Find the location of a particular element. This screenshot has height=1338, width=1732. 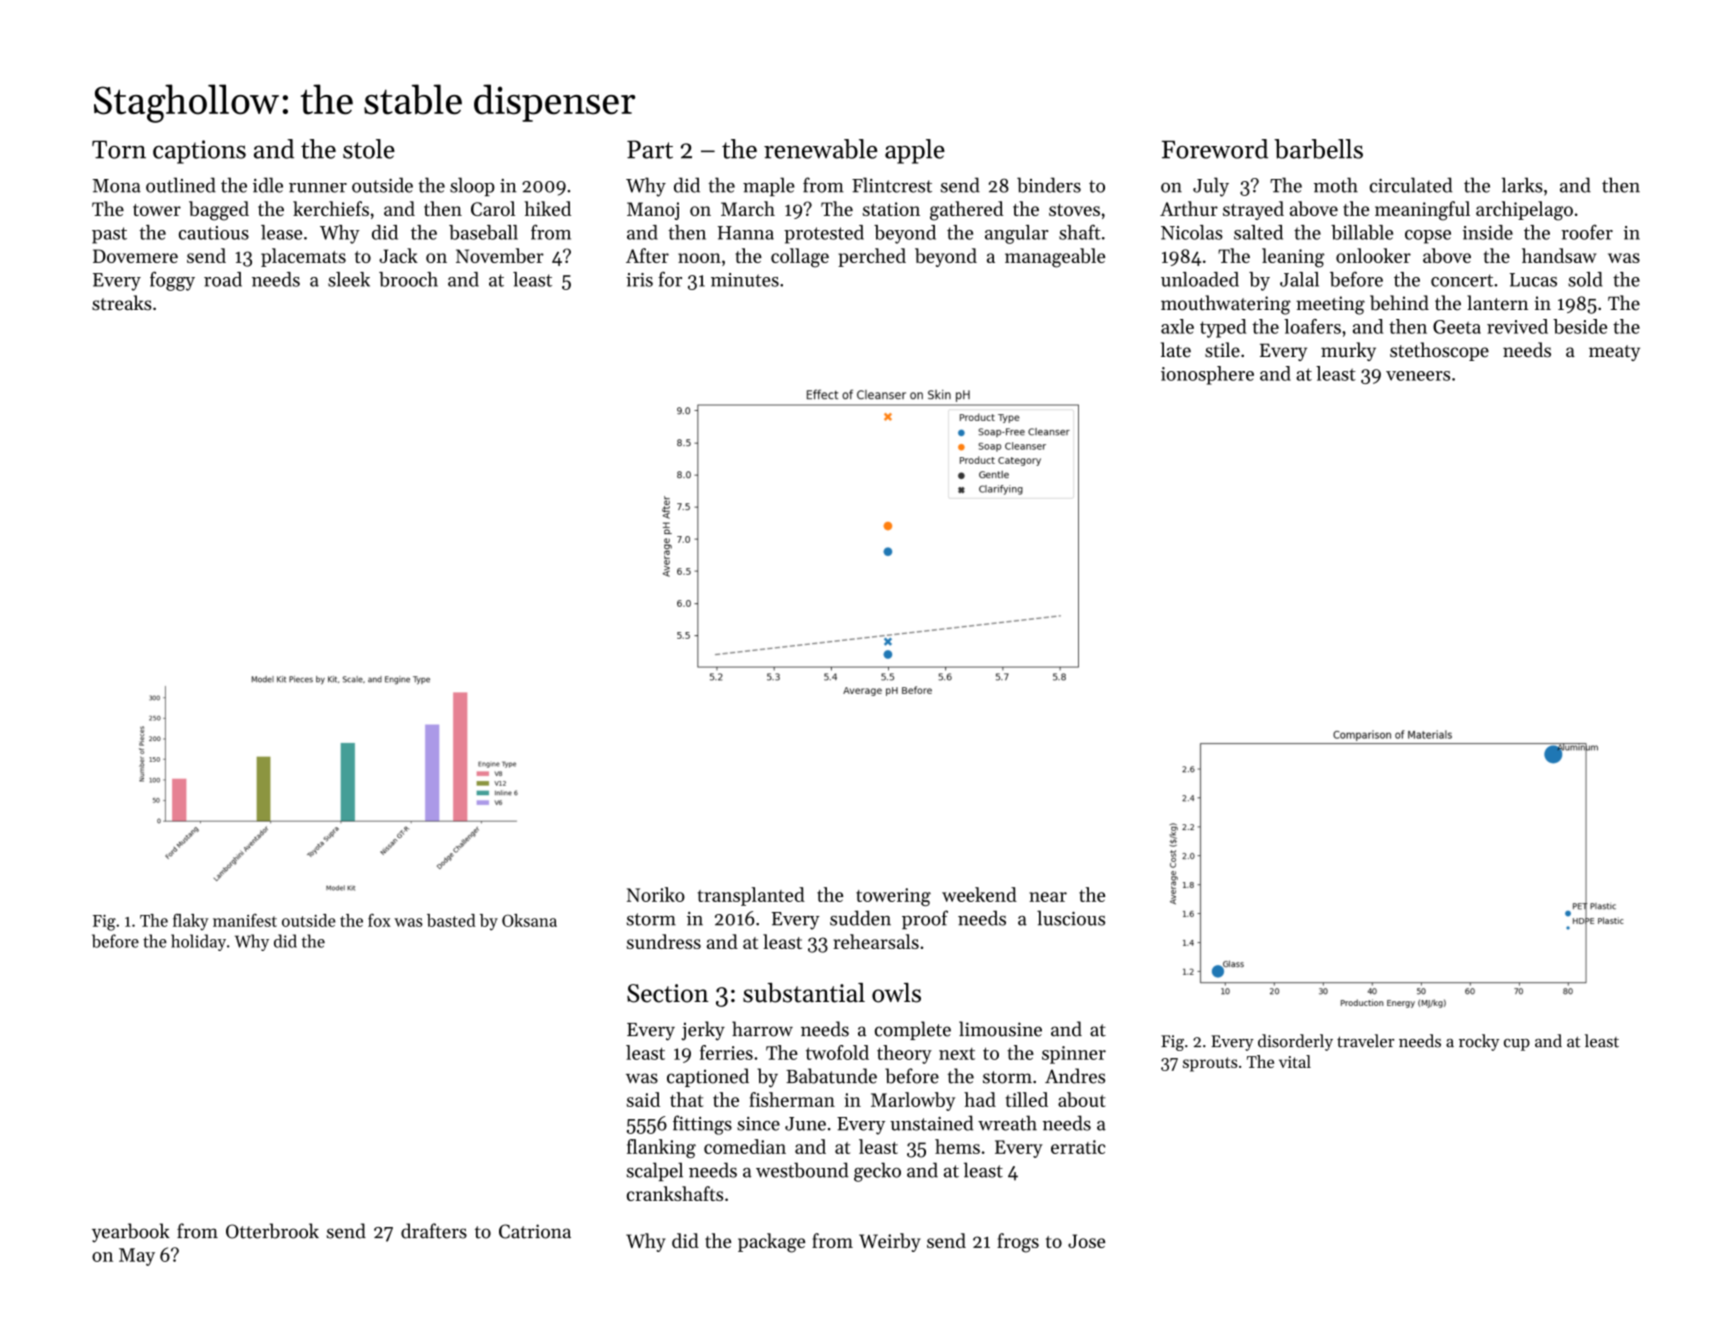

streaks is located at coordinates (122, 303).
